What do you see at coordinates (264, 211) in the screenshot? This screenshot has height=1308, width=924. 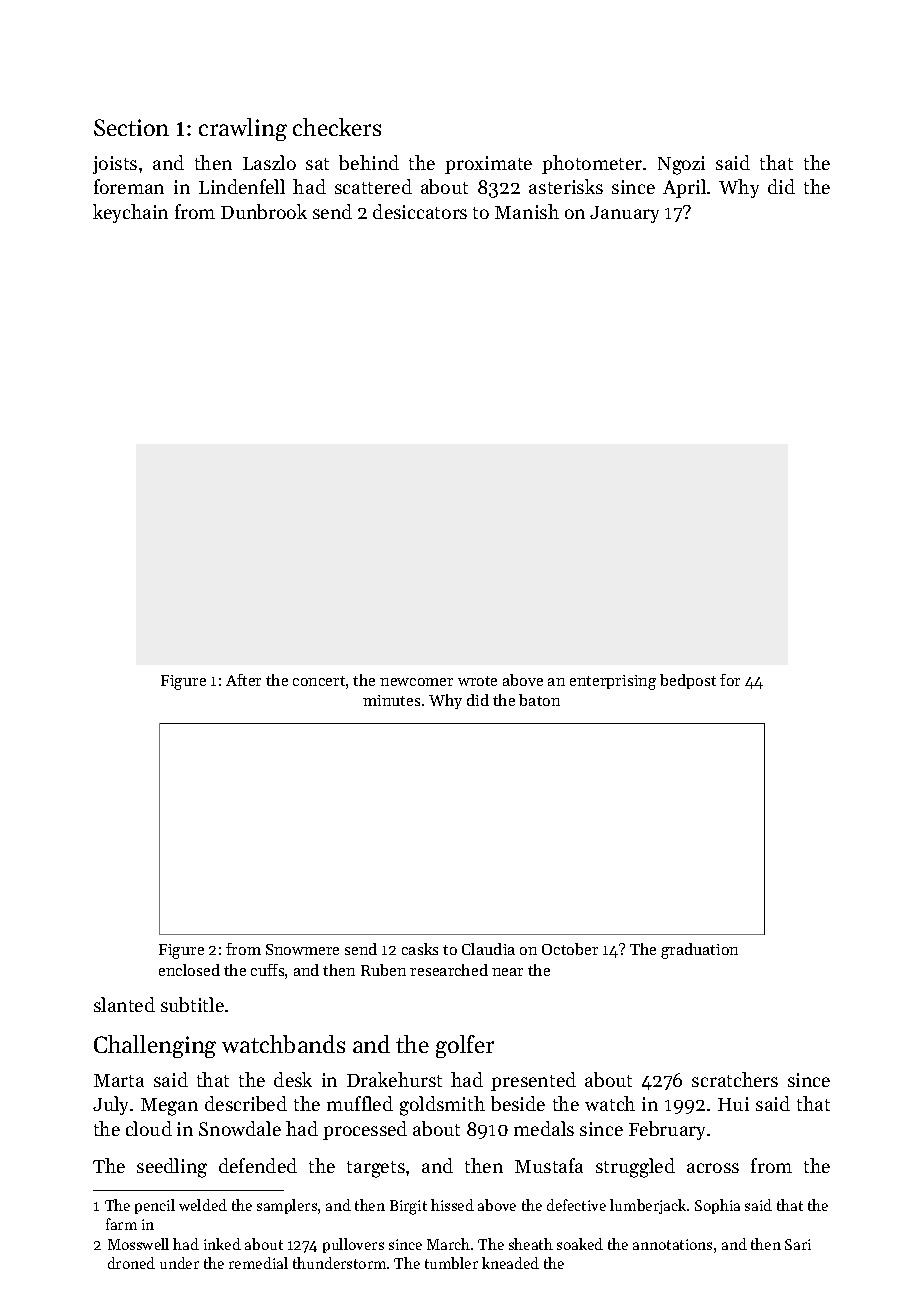 I see `Dunbrook` at bounding box center [264, 211].
